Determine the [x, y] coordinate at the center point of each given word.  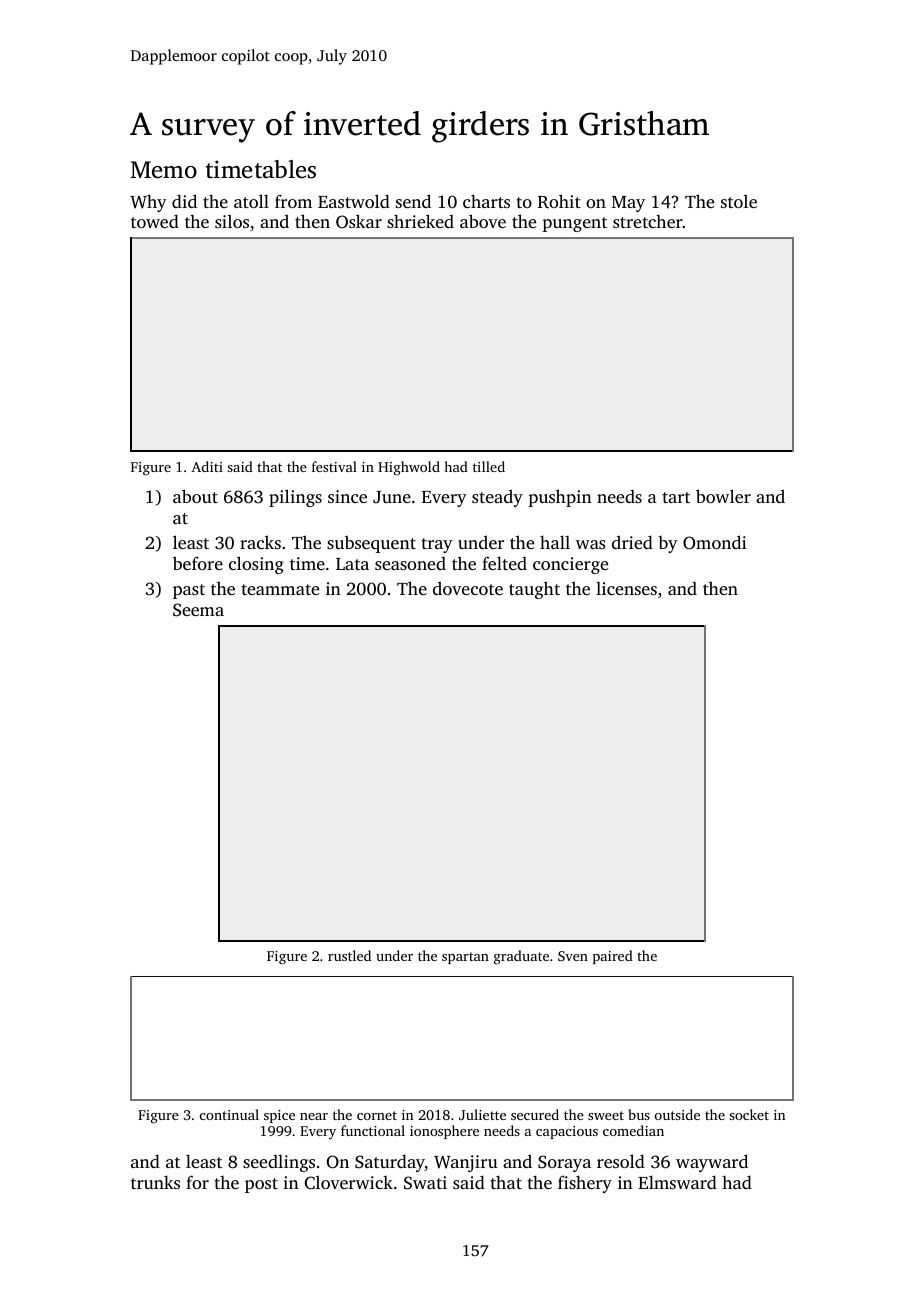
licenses [626, 588]
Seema [198, 610]
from [293, 201]
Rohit [559, 201]
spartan [465, 958]
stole [739, 201]
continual [229, 1114]
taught [534, 590]
